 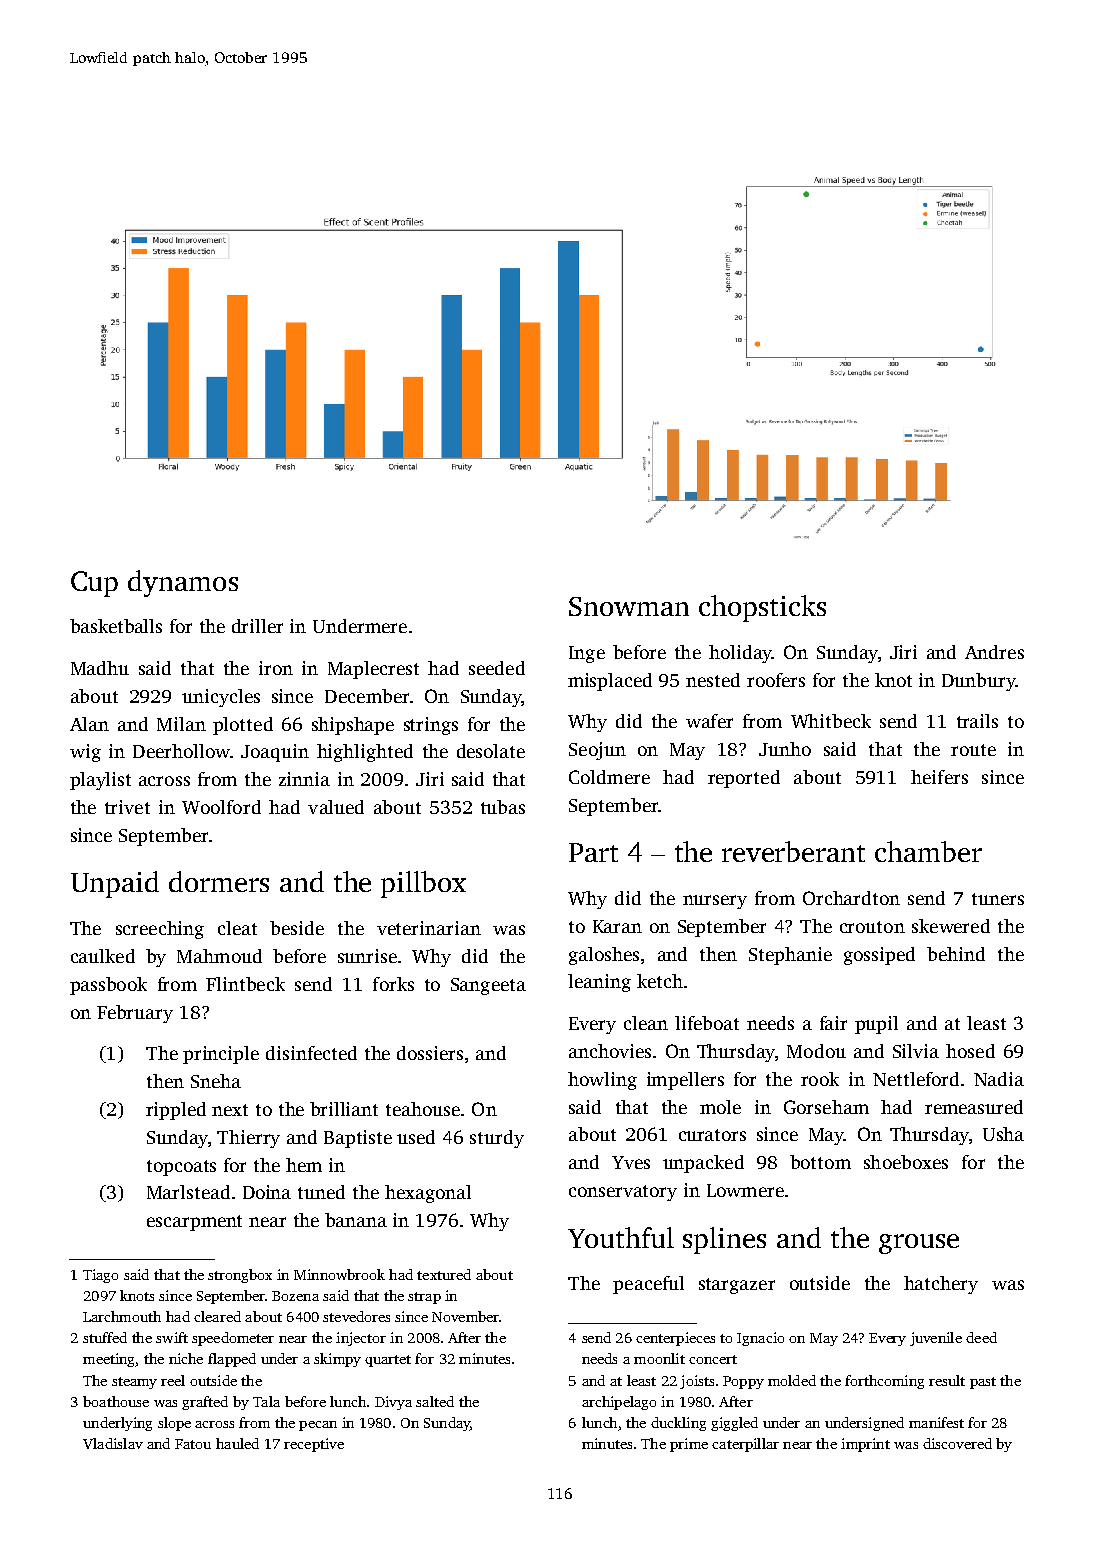 What do you see at coordinates (205, 1403) in the screenshot?
I see `grafted` at bounding box center [205, 1403].
